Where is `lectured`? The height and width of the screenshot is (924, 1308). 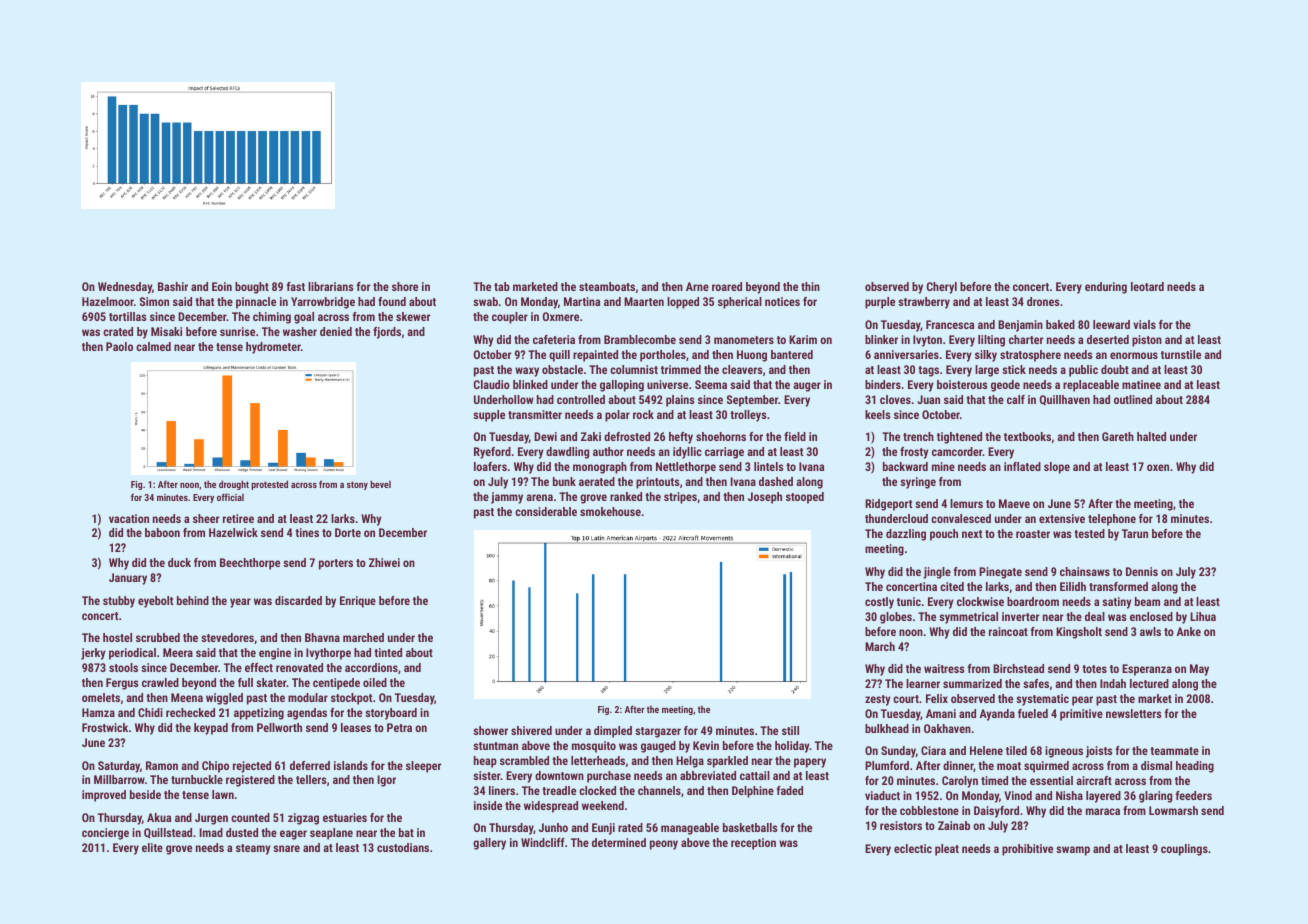
lectured is located at coordinates (1149, 683).
